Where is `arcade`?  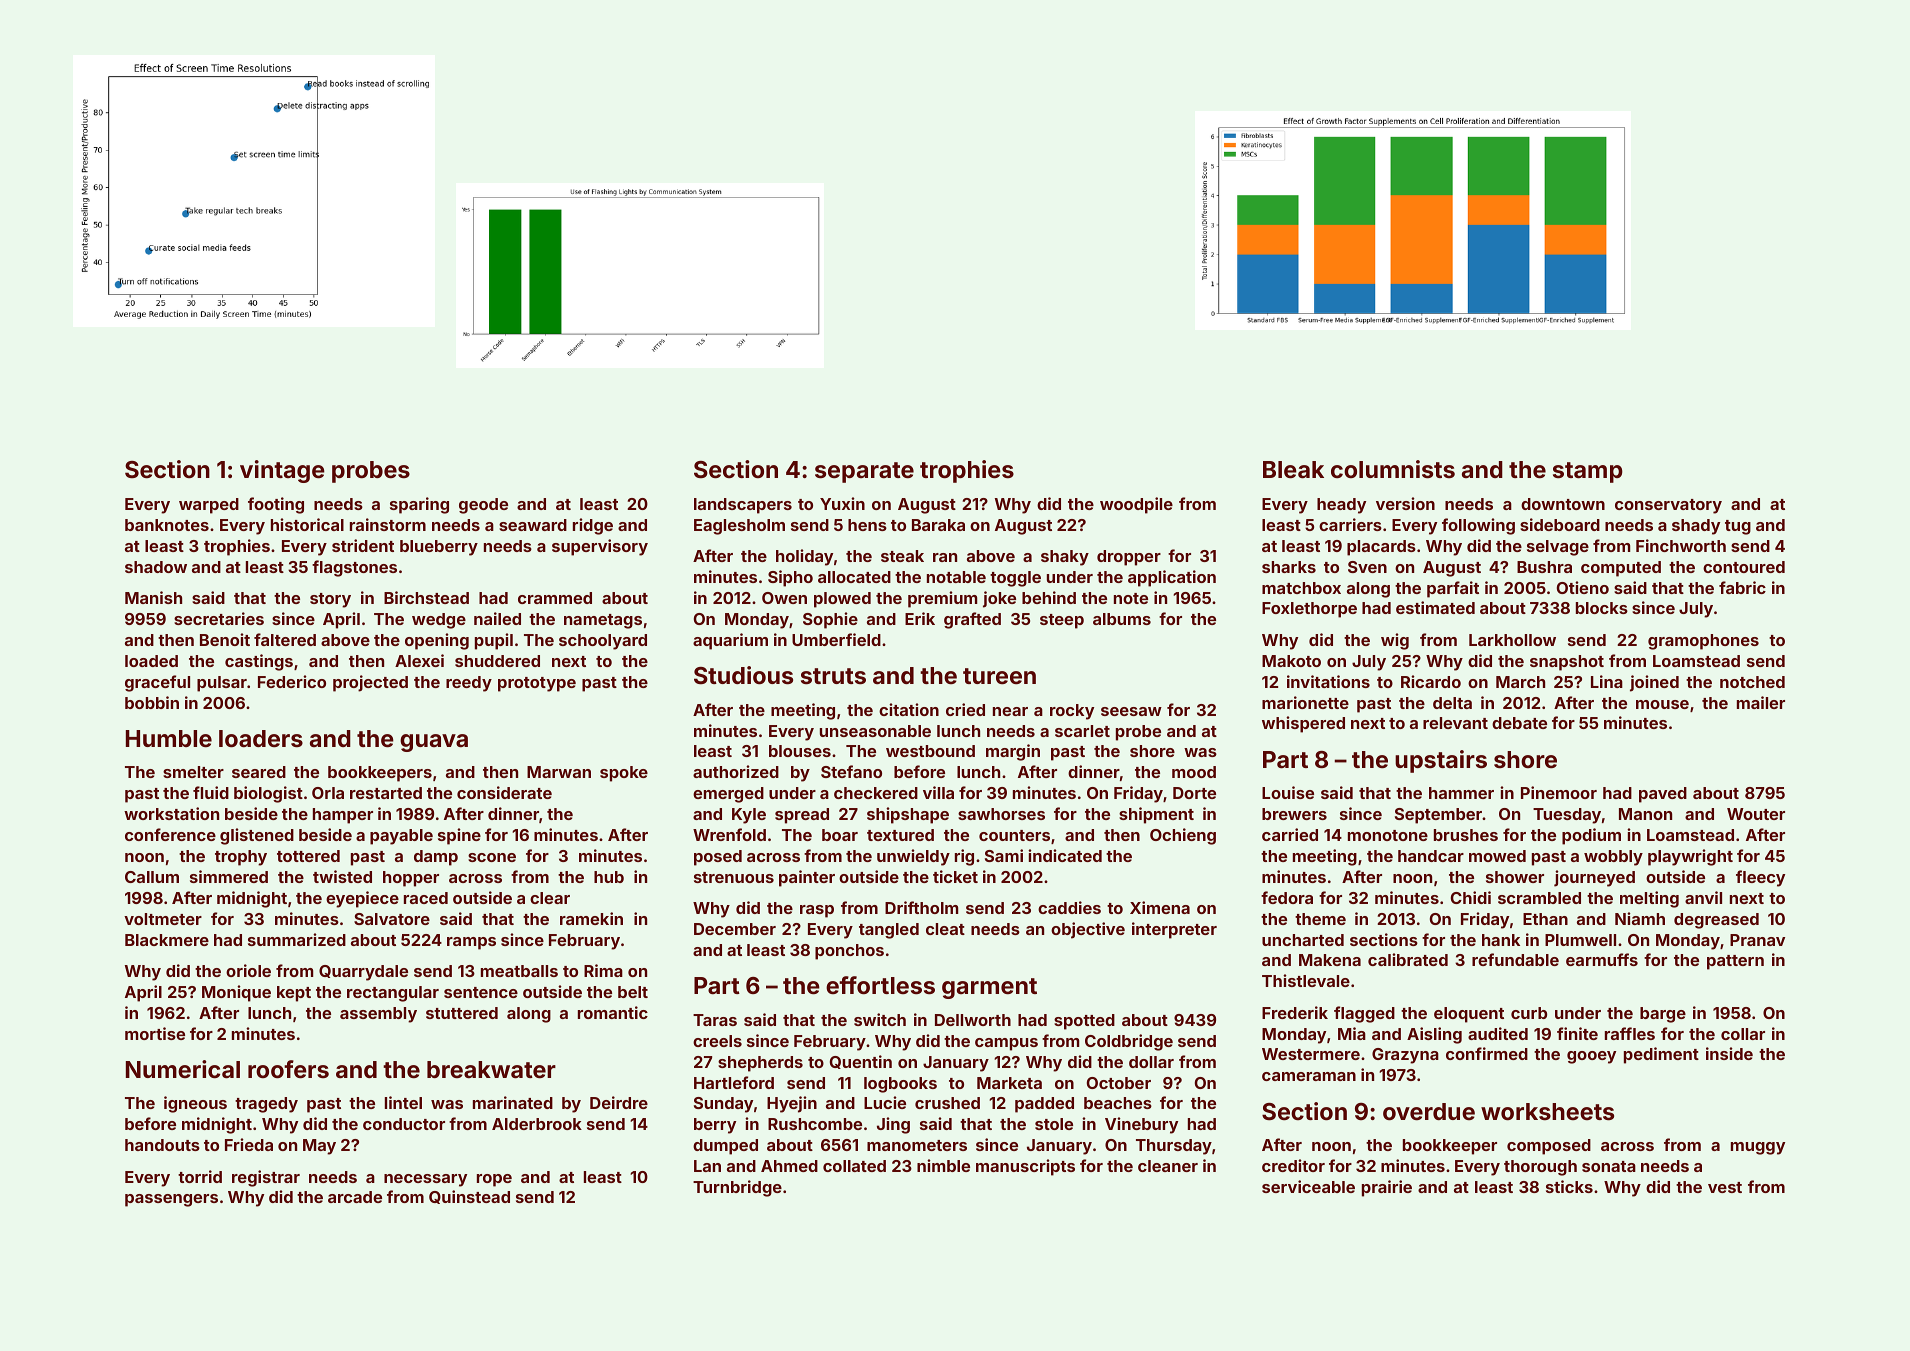
arcade is located at coordinates (355, 1197).
